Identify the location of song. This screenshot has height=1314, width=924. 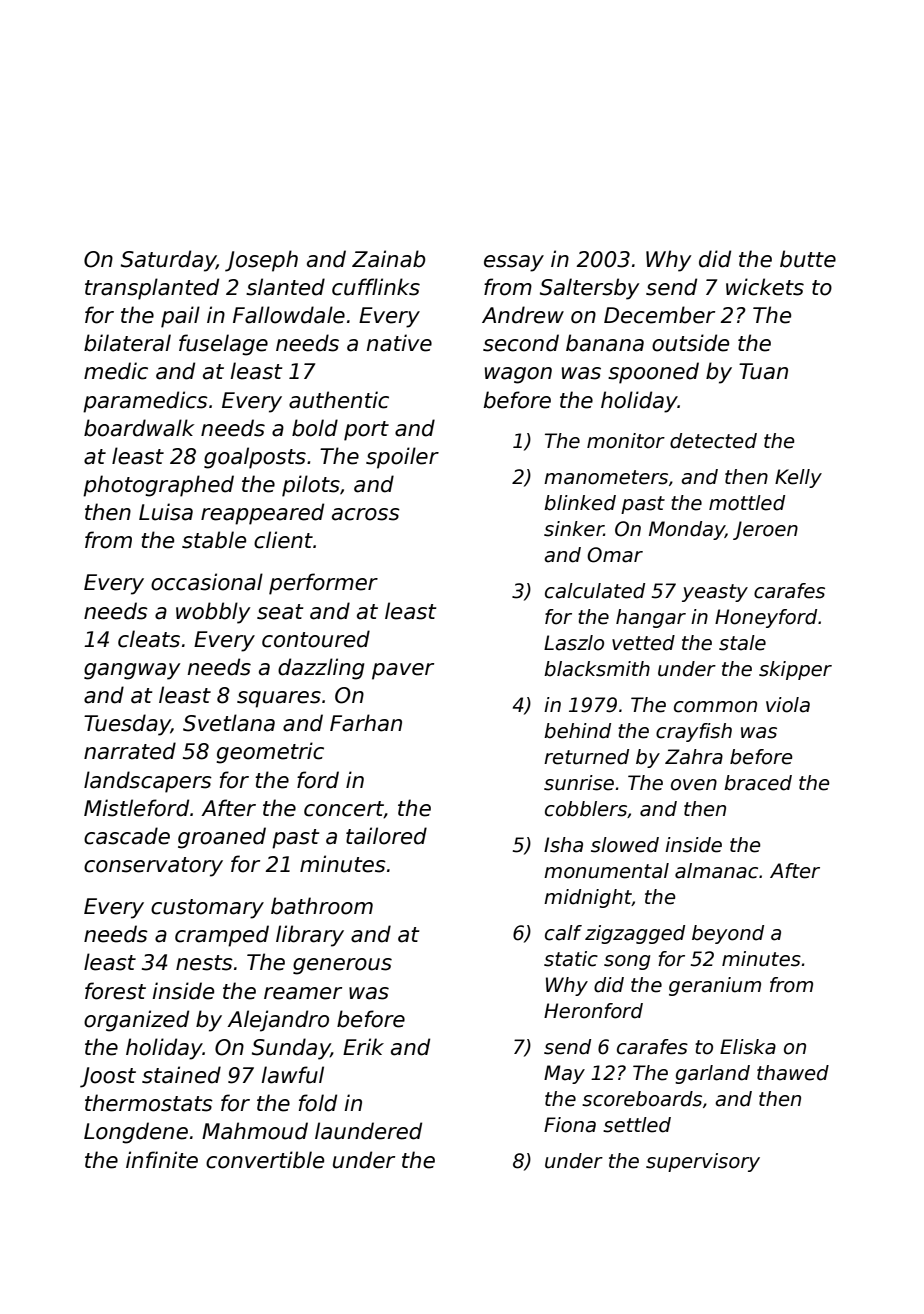
(627, 962).
